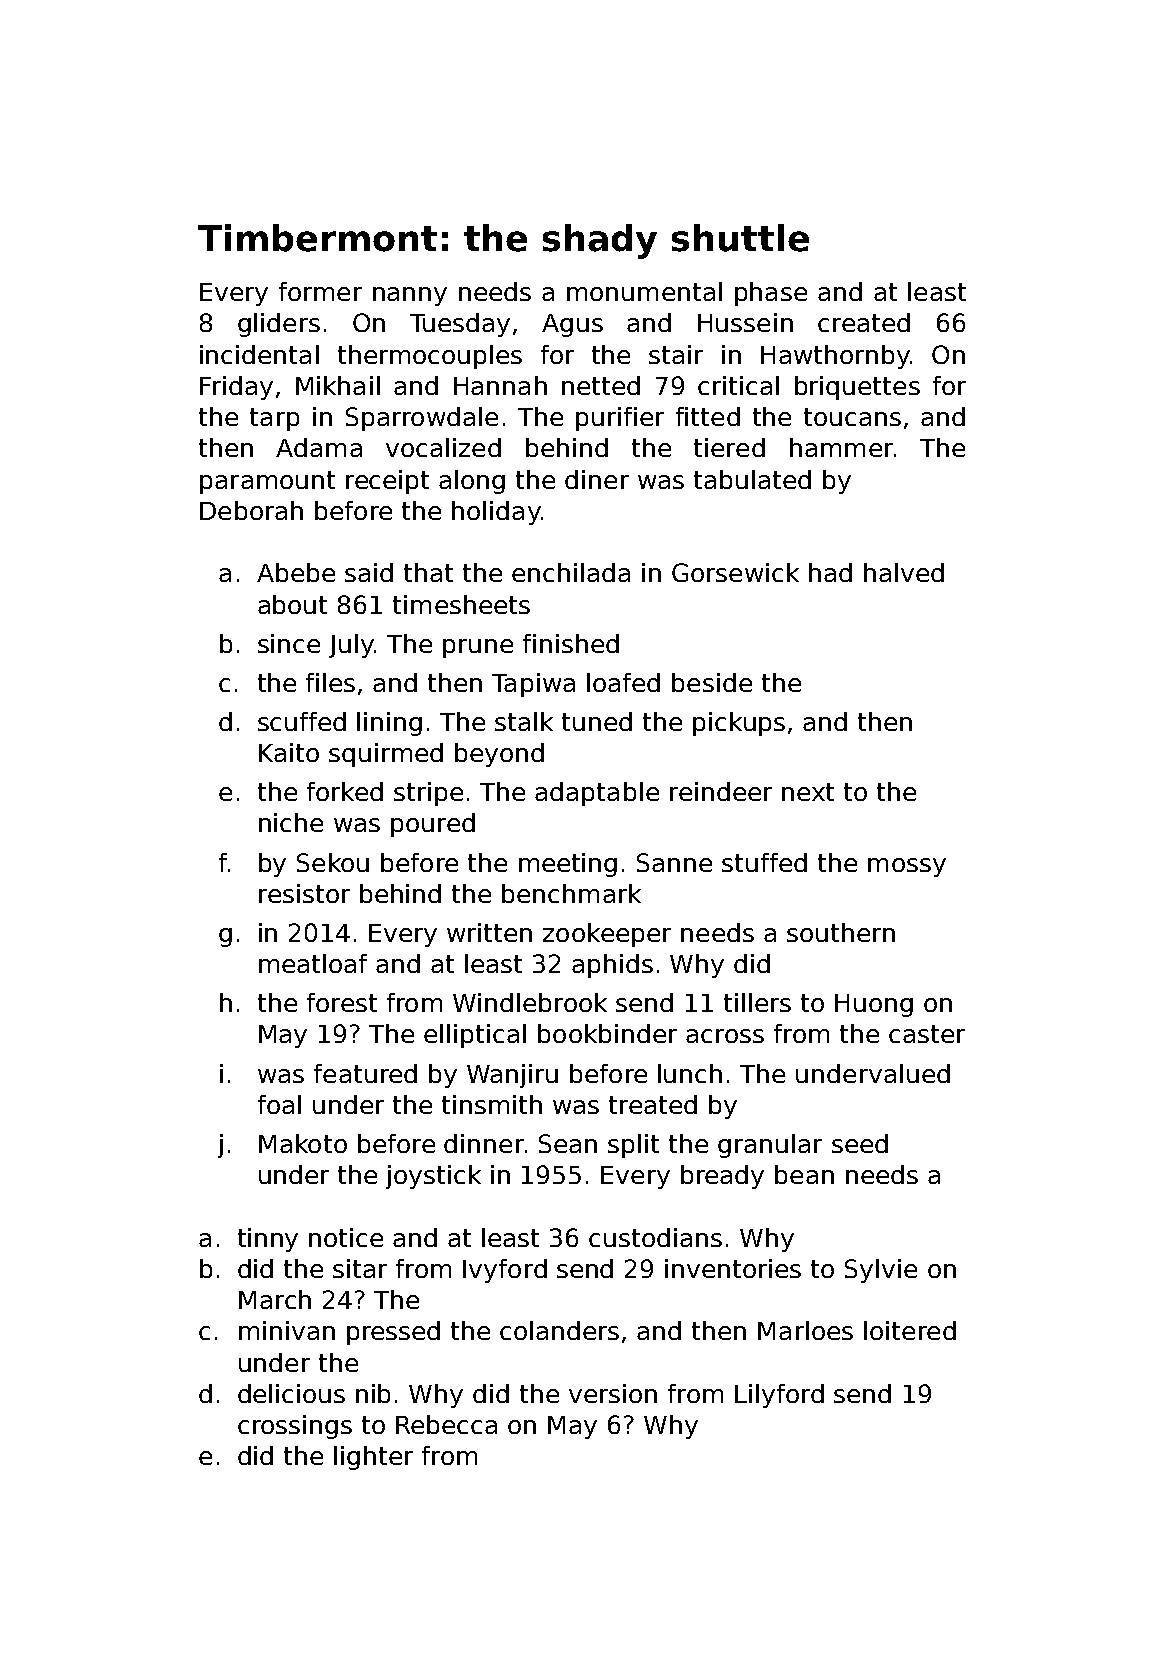 The width and height of the screenshot is (1165, 1654). Describe the element at coordinates (267, 482) in the screenshot. I see `paramount` at that location.
